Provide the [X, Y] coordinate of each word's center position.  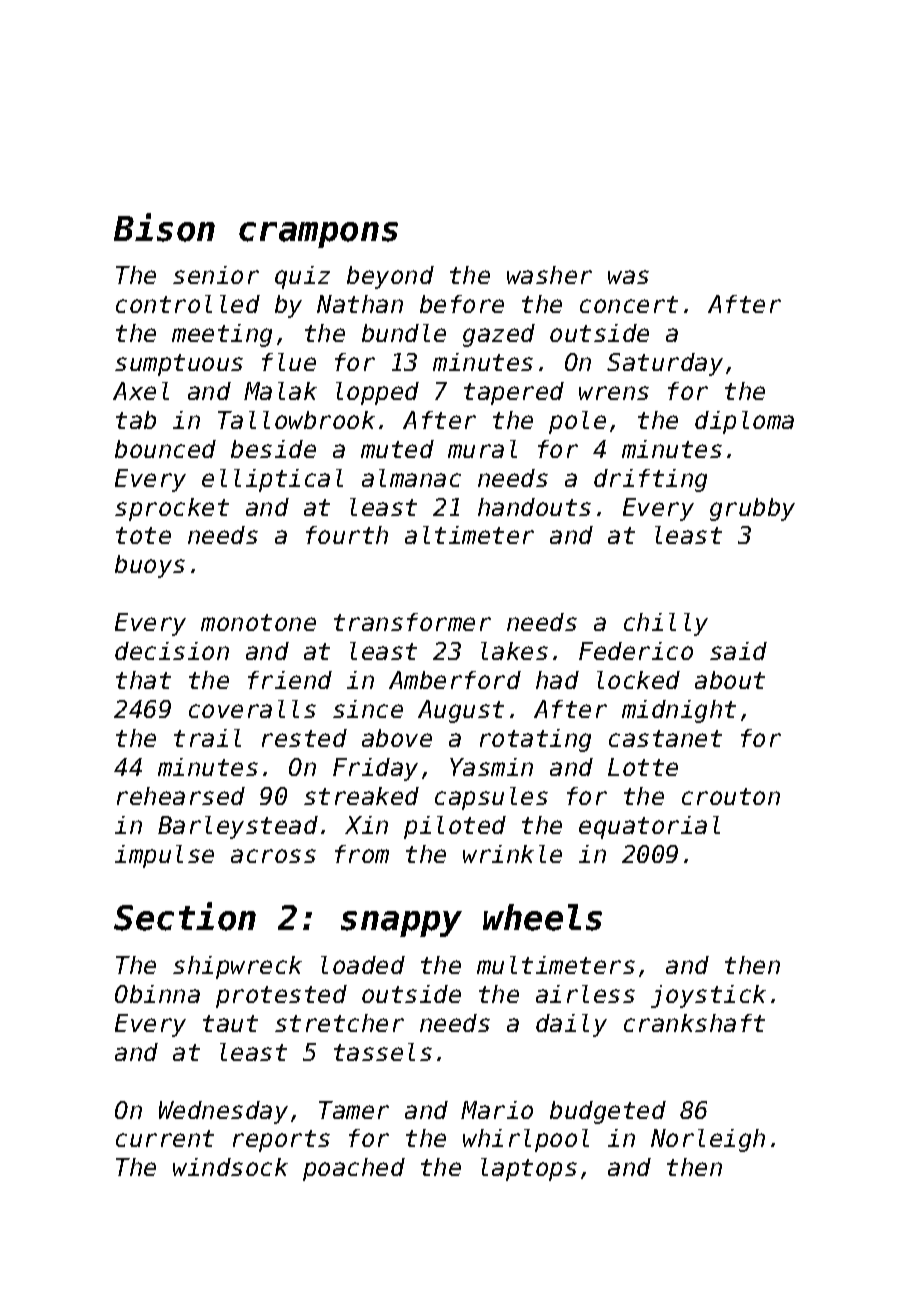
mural [482, 449]
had [557, 680]
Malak [280, 391]
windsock [230, 1167]
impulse [164, 856]
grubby [752, 509]
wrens [614, 393]
